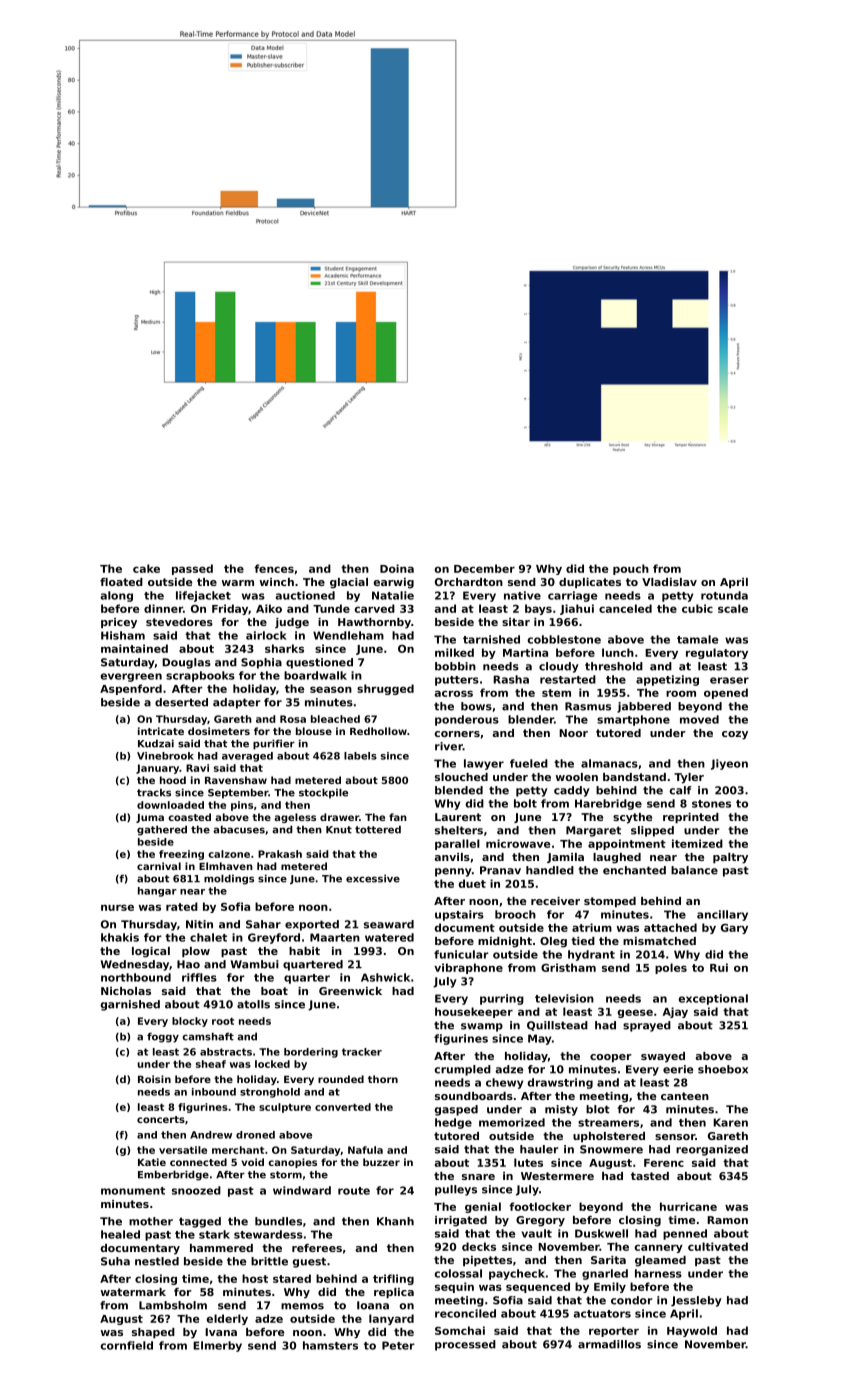 The height and width of the screenshot is (1400, 849). What do you see at coordinates (385, 689) in the screenshot?
I see `shrugged` at bounding box center [385, 689].
